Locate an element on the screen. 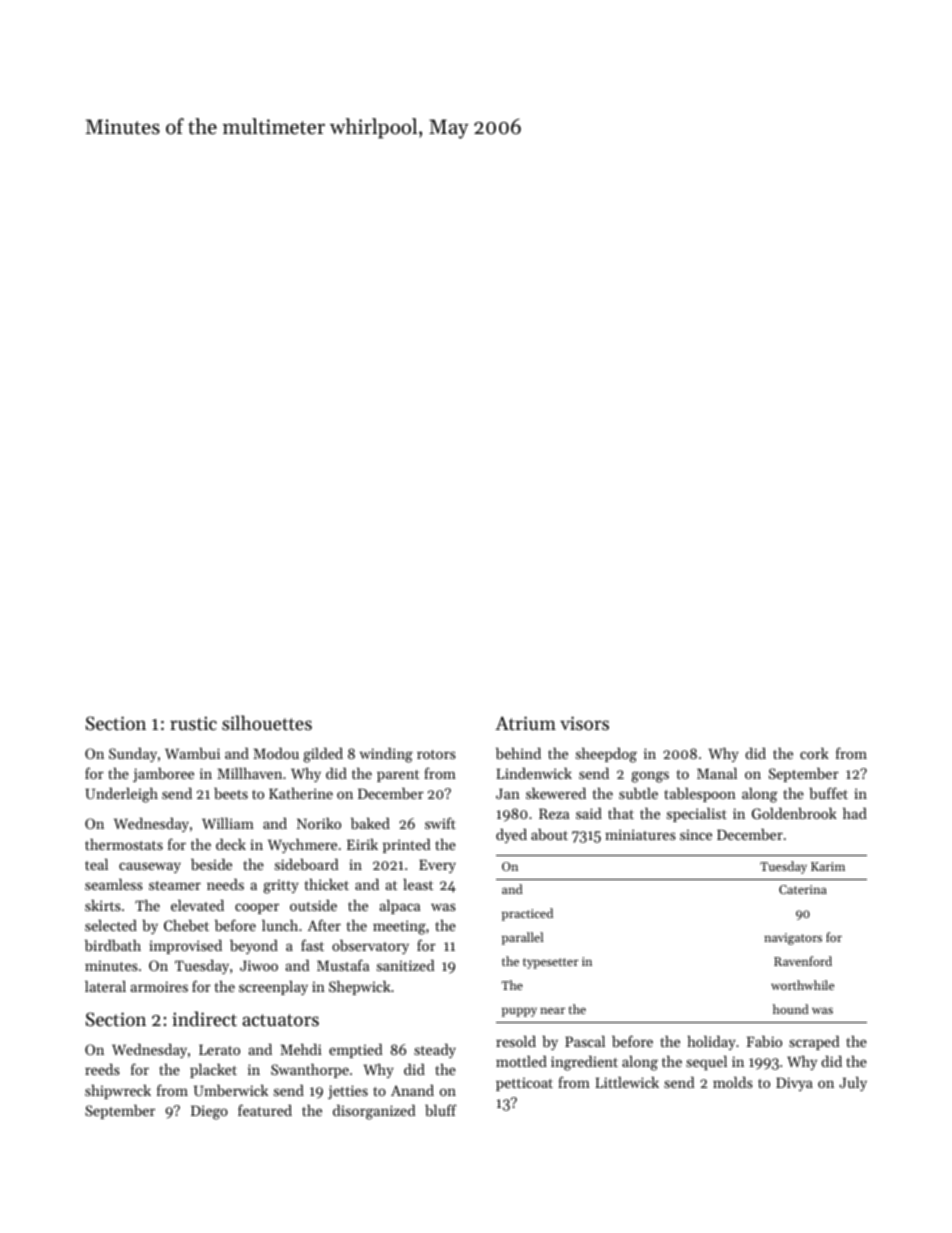 Image resolution: width=952 pixels, height=1233 pixels. meeting is located at coordinates (399, 927).
